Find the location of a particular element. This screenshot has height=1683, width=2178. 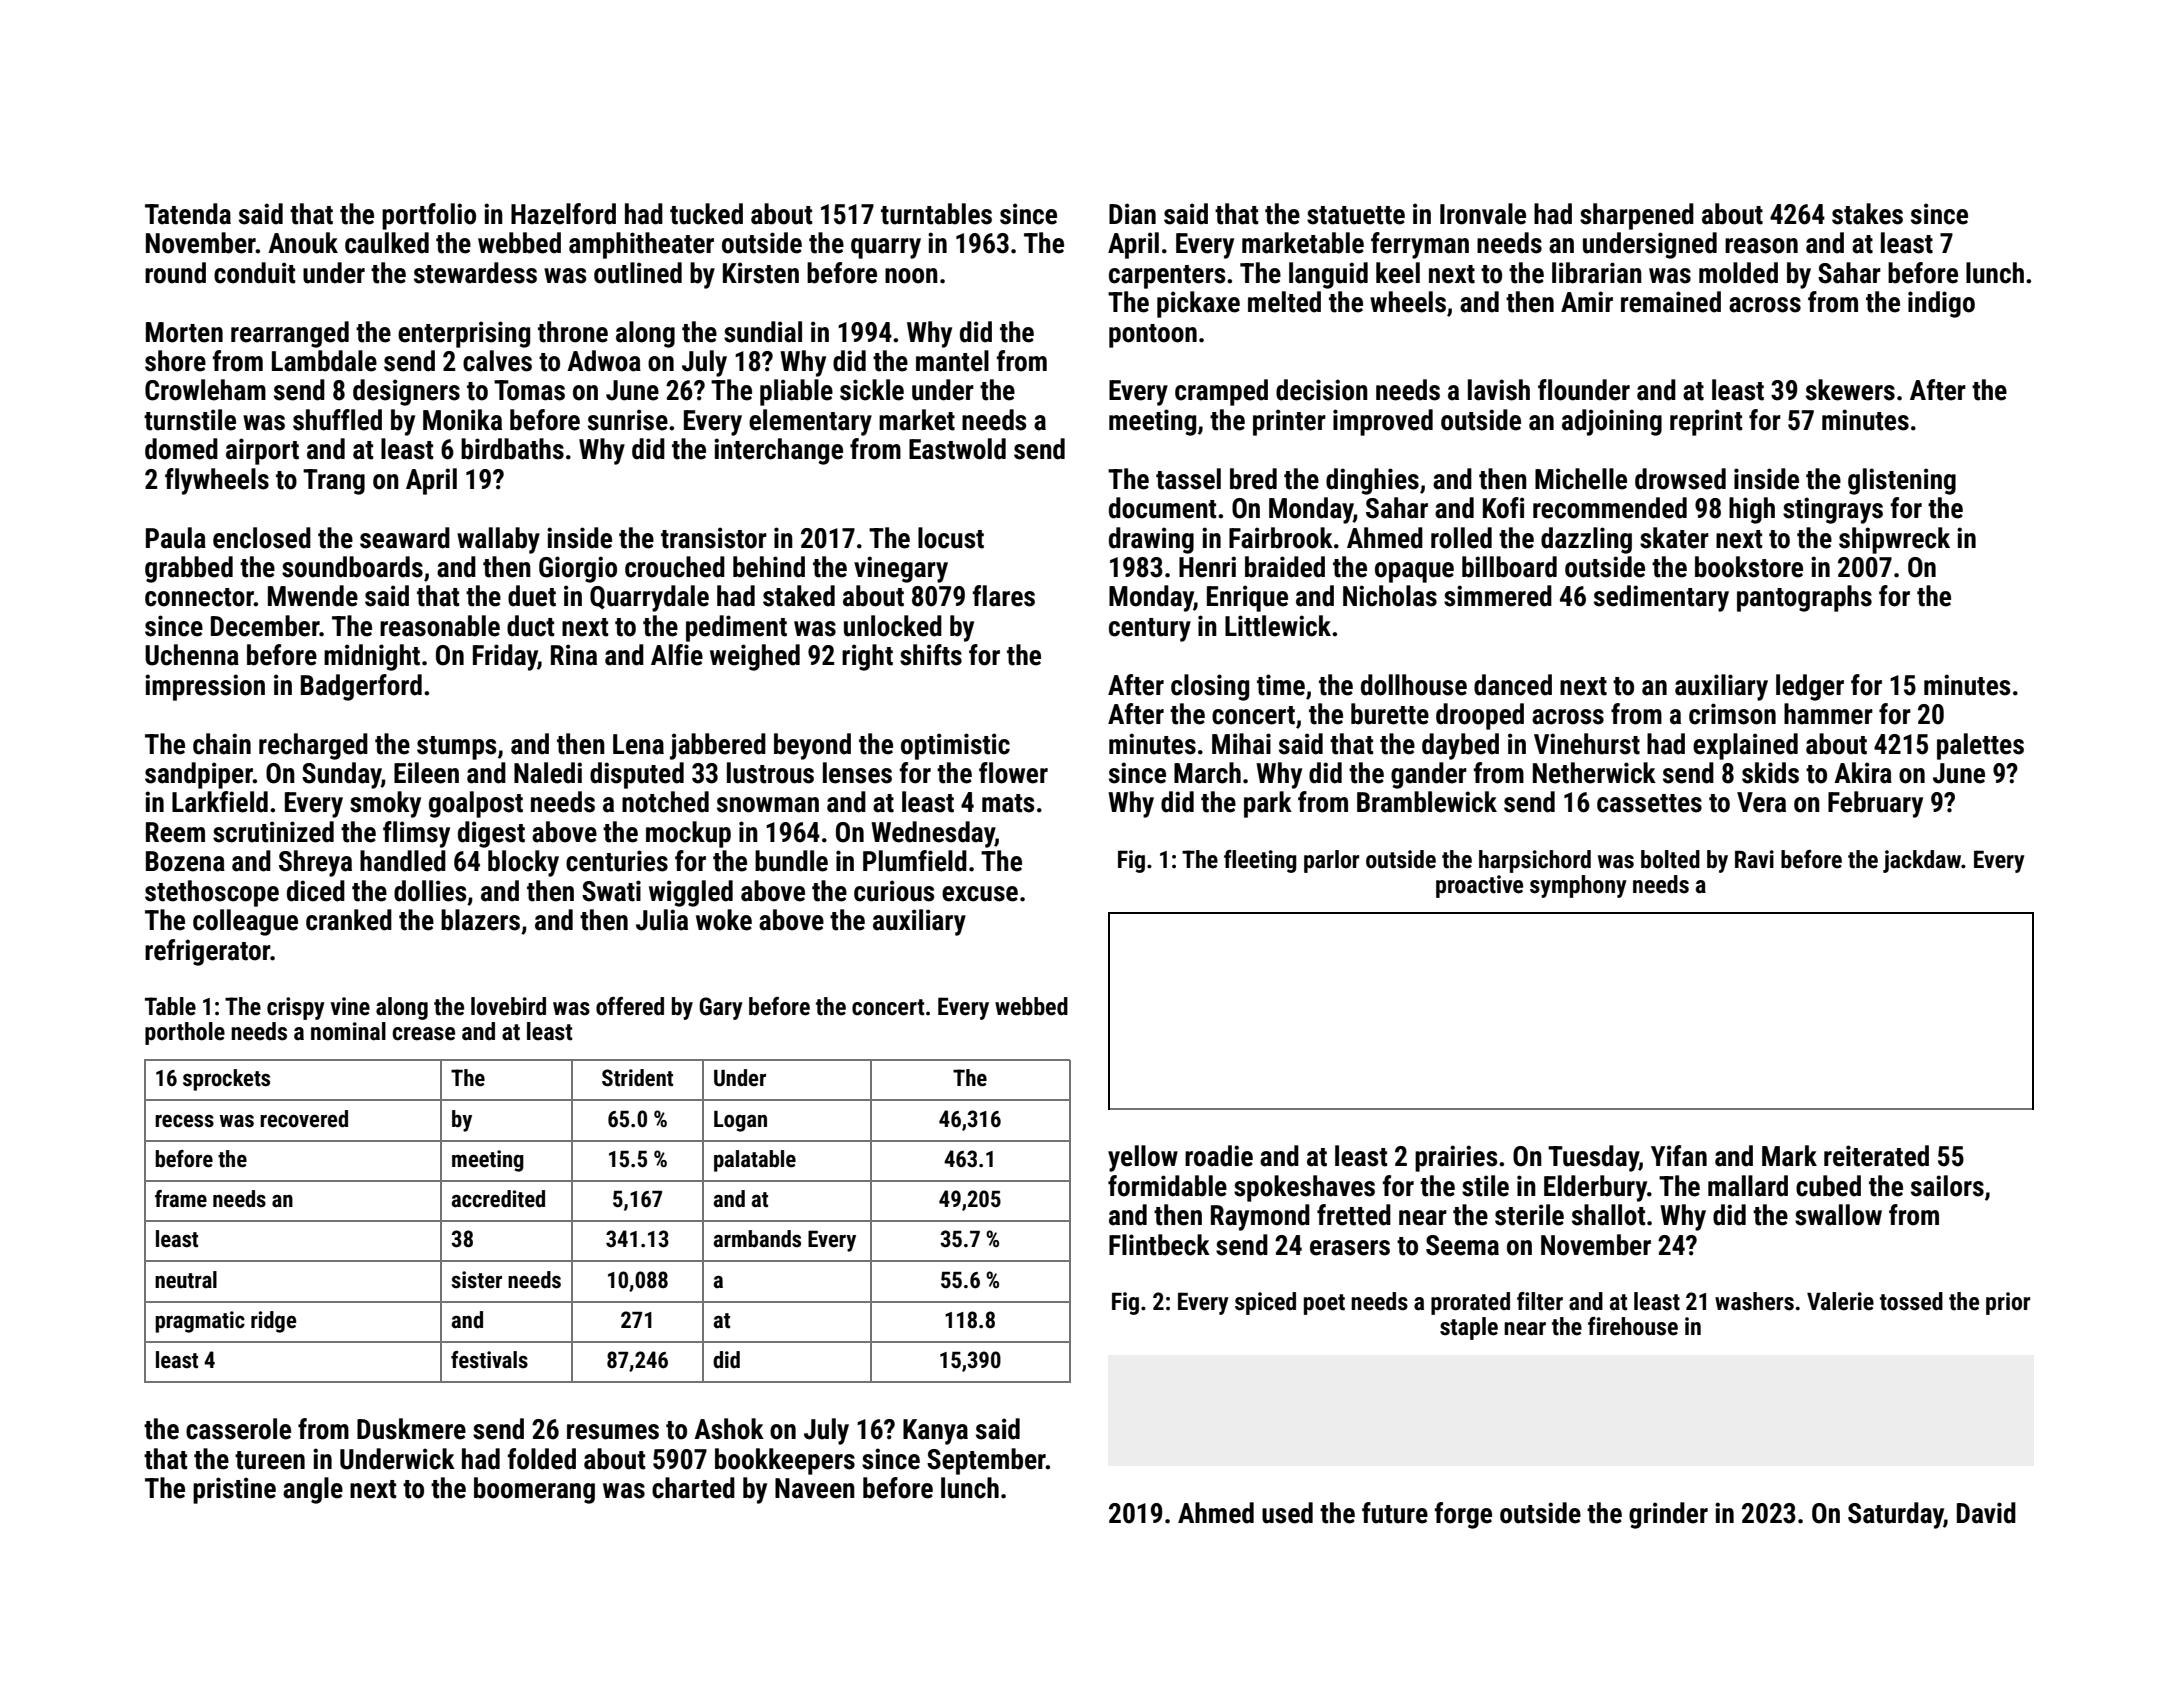

fretted is located at coordinates (1354, 1215).
